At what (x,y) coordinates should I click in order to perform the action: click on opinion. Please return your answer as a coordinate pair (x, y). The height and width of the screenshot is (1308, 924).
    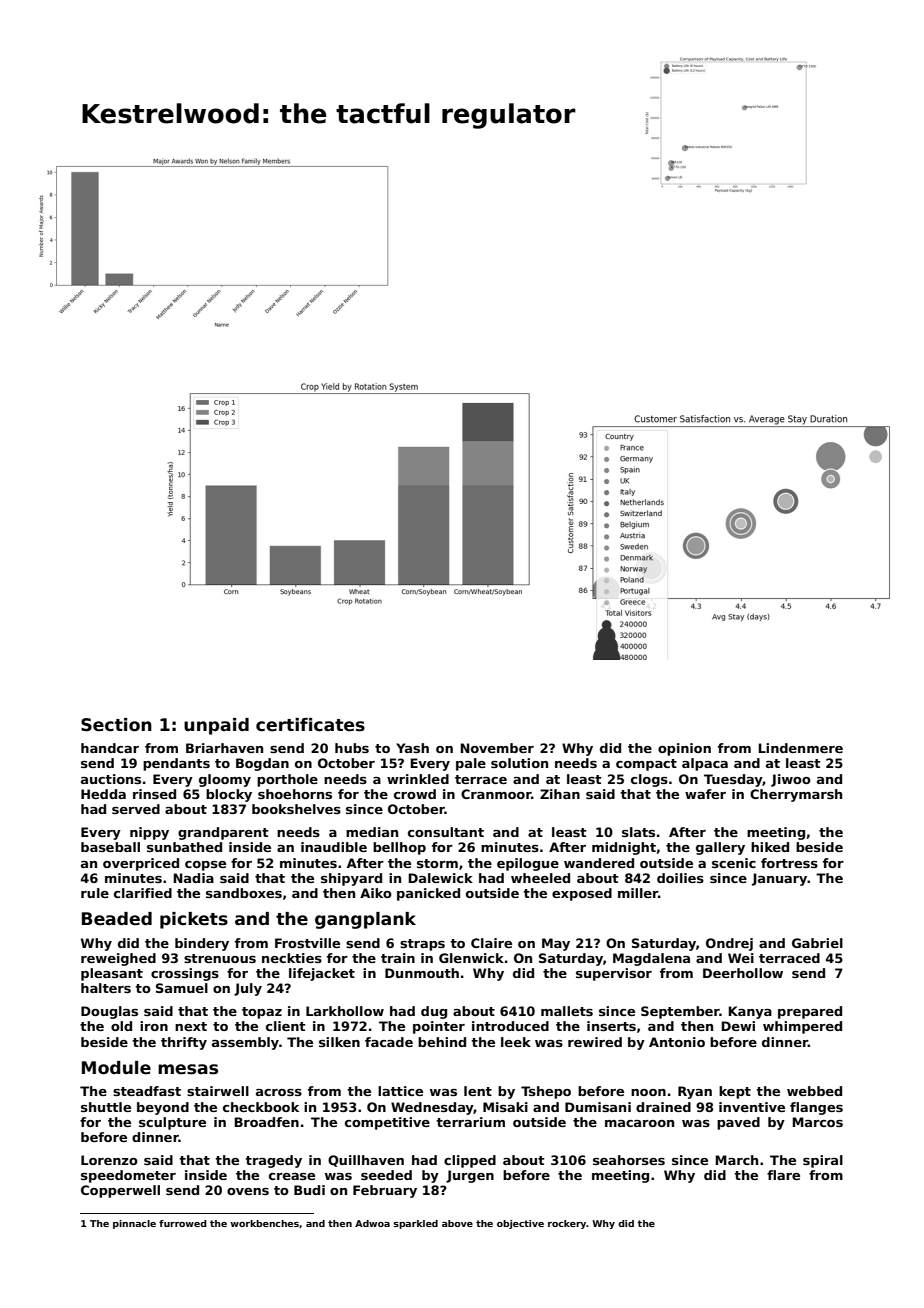
    Looking at the image, I should click on (684, 749).
